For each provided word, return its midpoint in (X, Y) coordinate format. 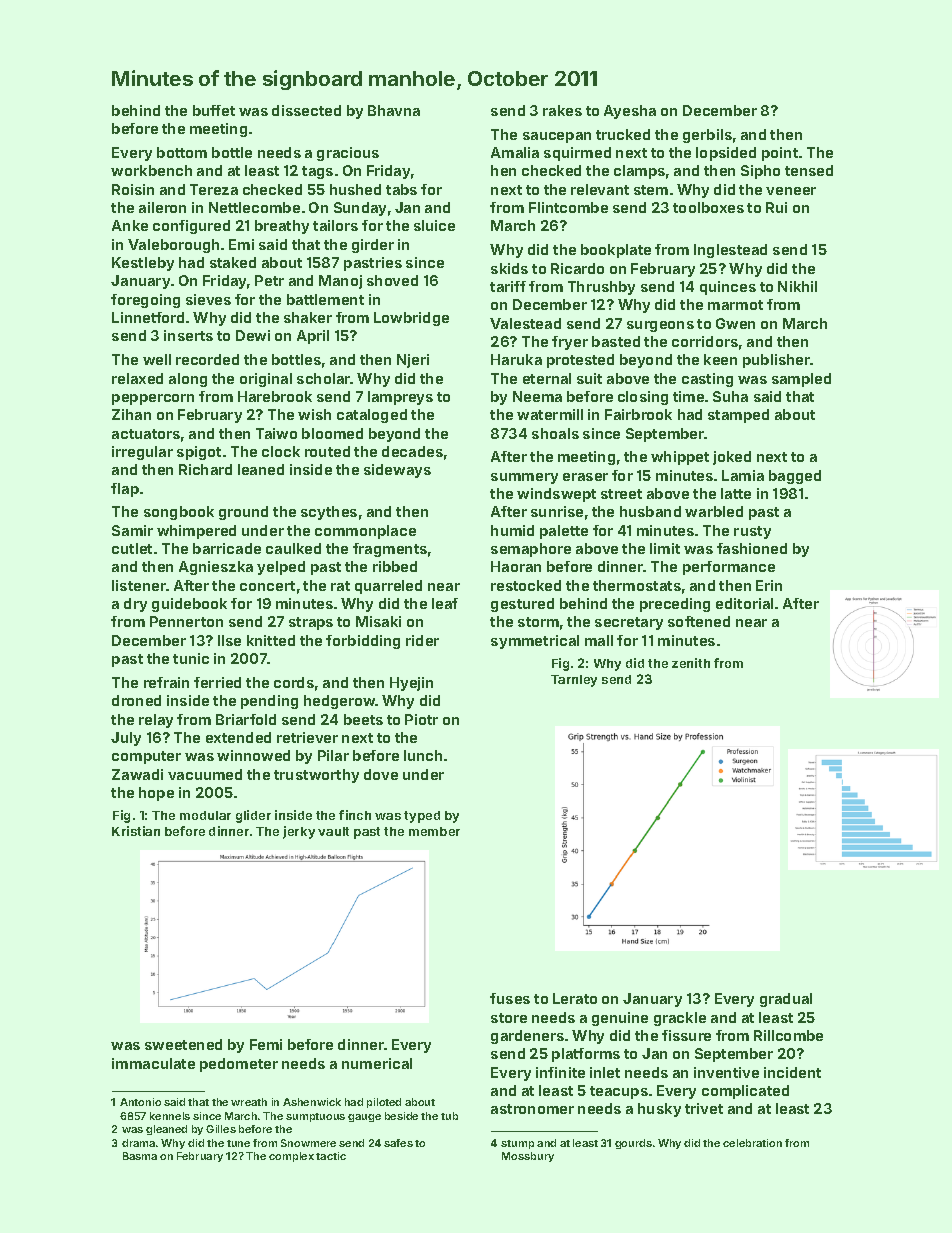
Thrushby (601, 288)
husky (659, 1110)
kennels (170, 1116)
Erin (769, 585)
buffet (214, 110)
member (434, 831)
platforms (586, 1055)
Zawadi (137, 774)
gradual (786, 1000)
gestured (522, 605)
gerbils (707, 136)
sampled (801, 380)
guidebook (189, 605)
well (157, 359)
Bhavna (394, 110)
